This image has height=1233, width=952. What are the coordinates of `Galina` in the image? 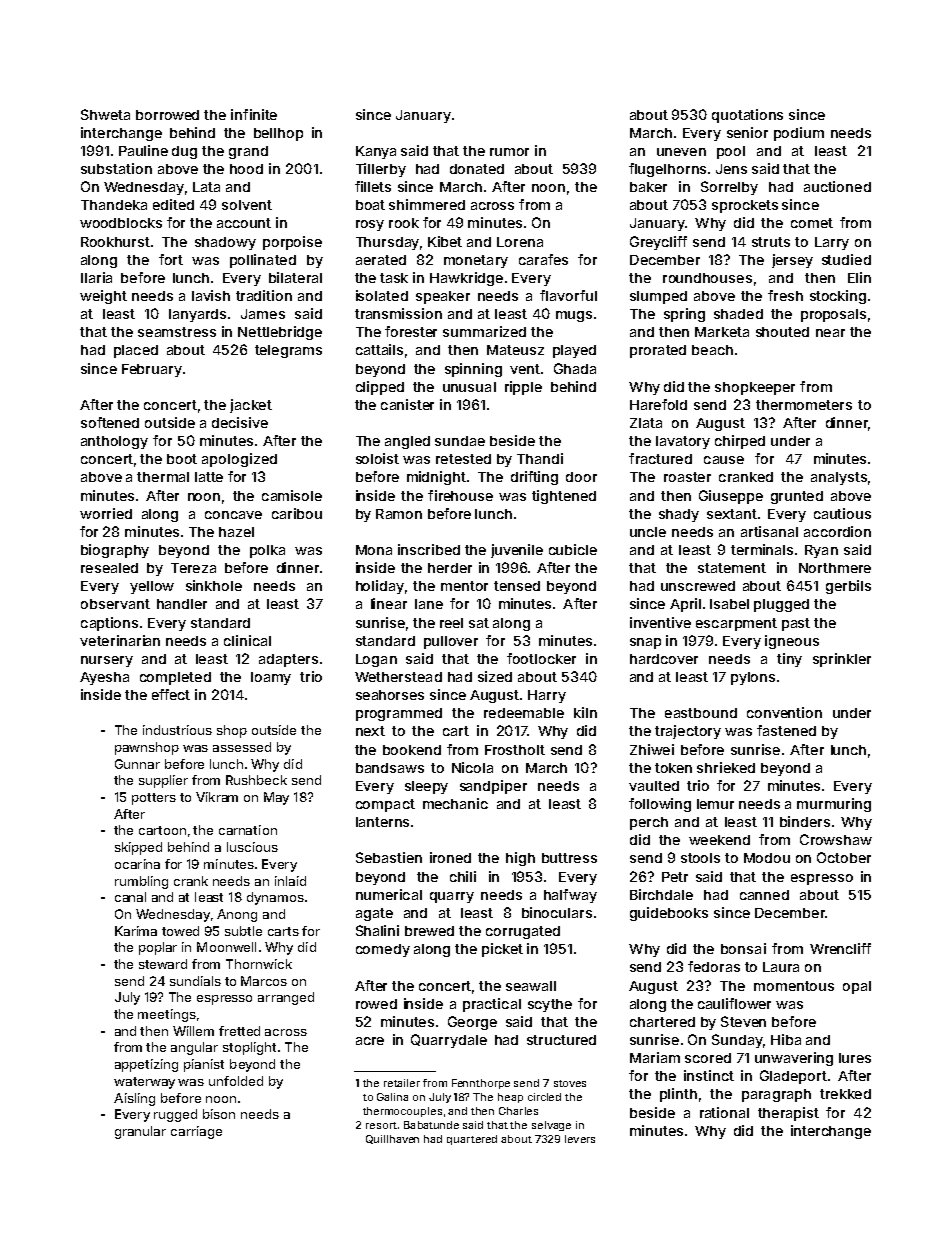 It's located at (392, 1097).
